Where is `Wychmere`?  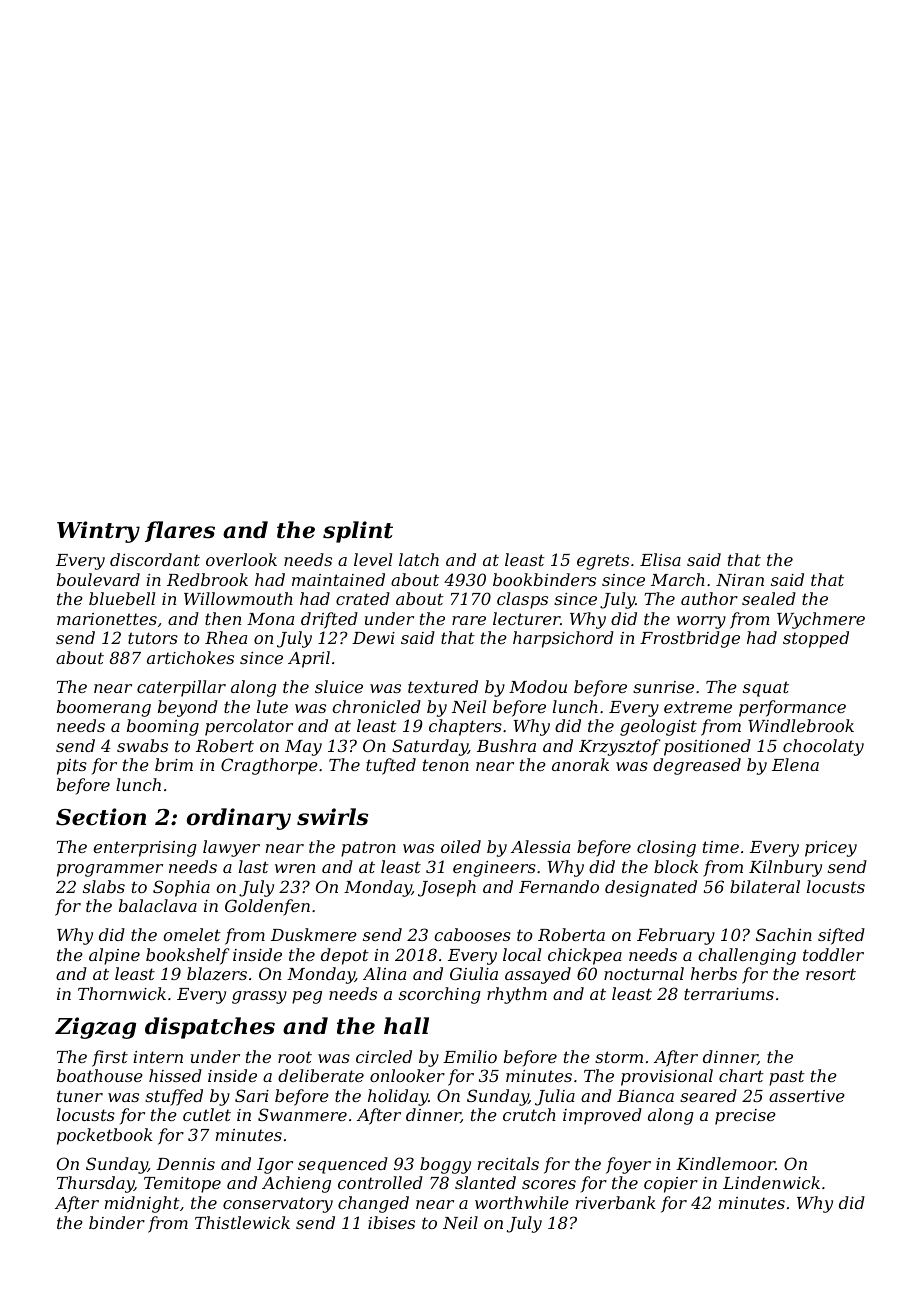
Wychmere is located at coordinates (821, 620).
